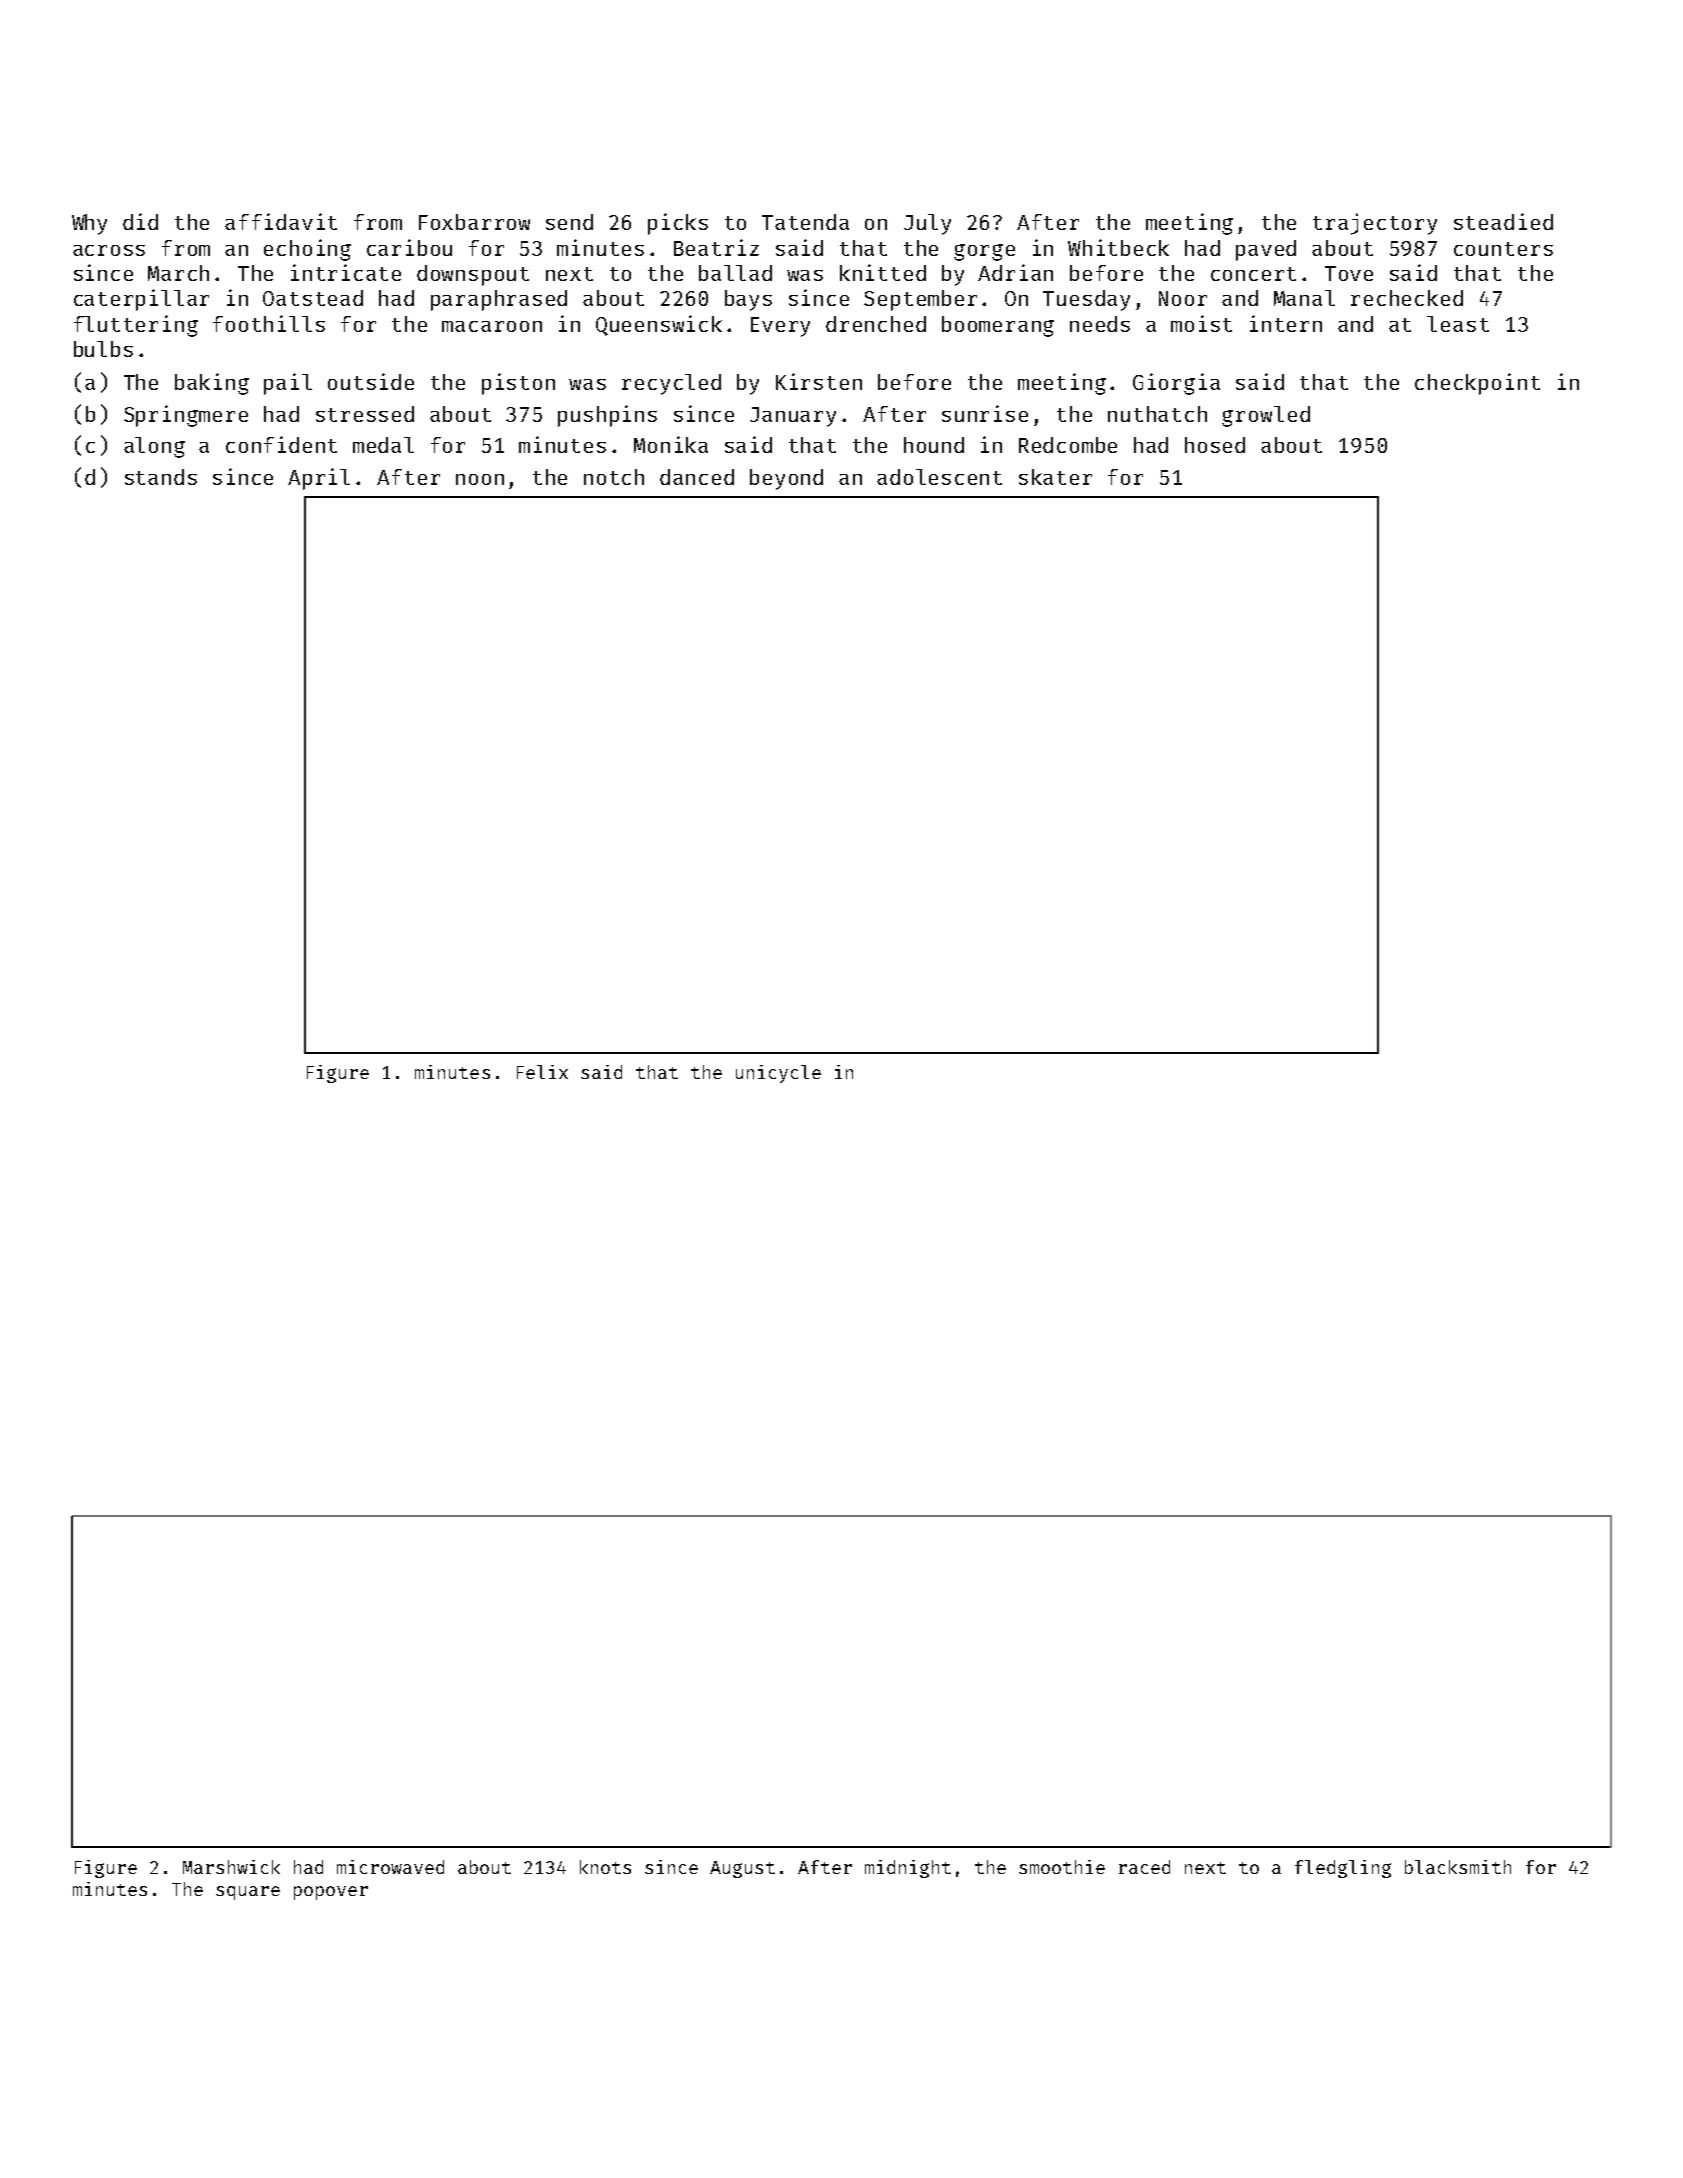  I want to click on unicycle, so click(778, 1074).
